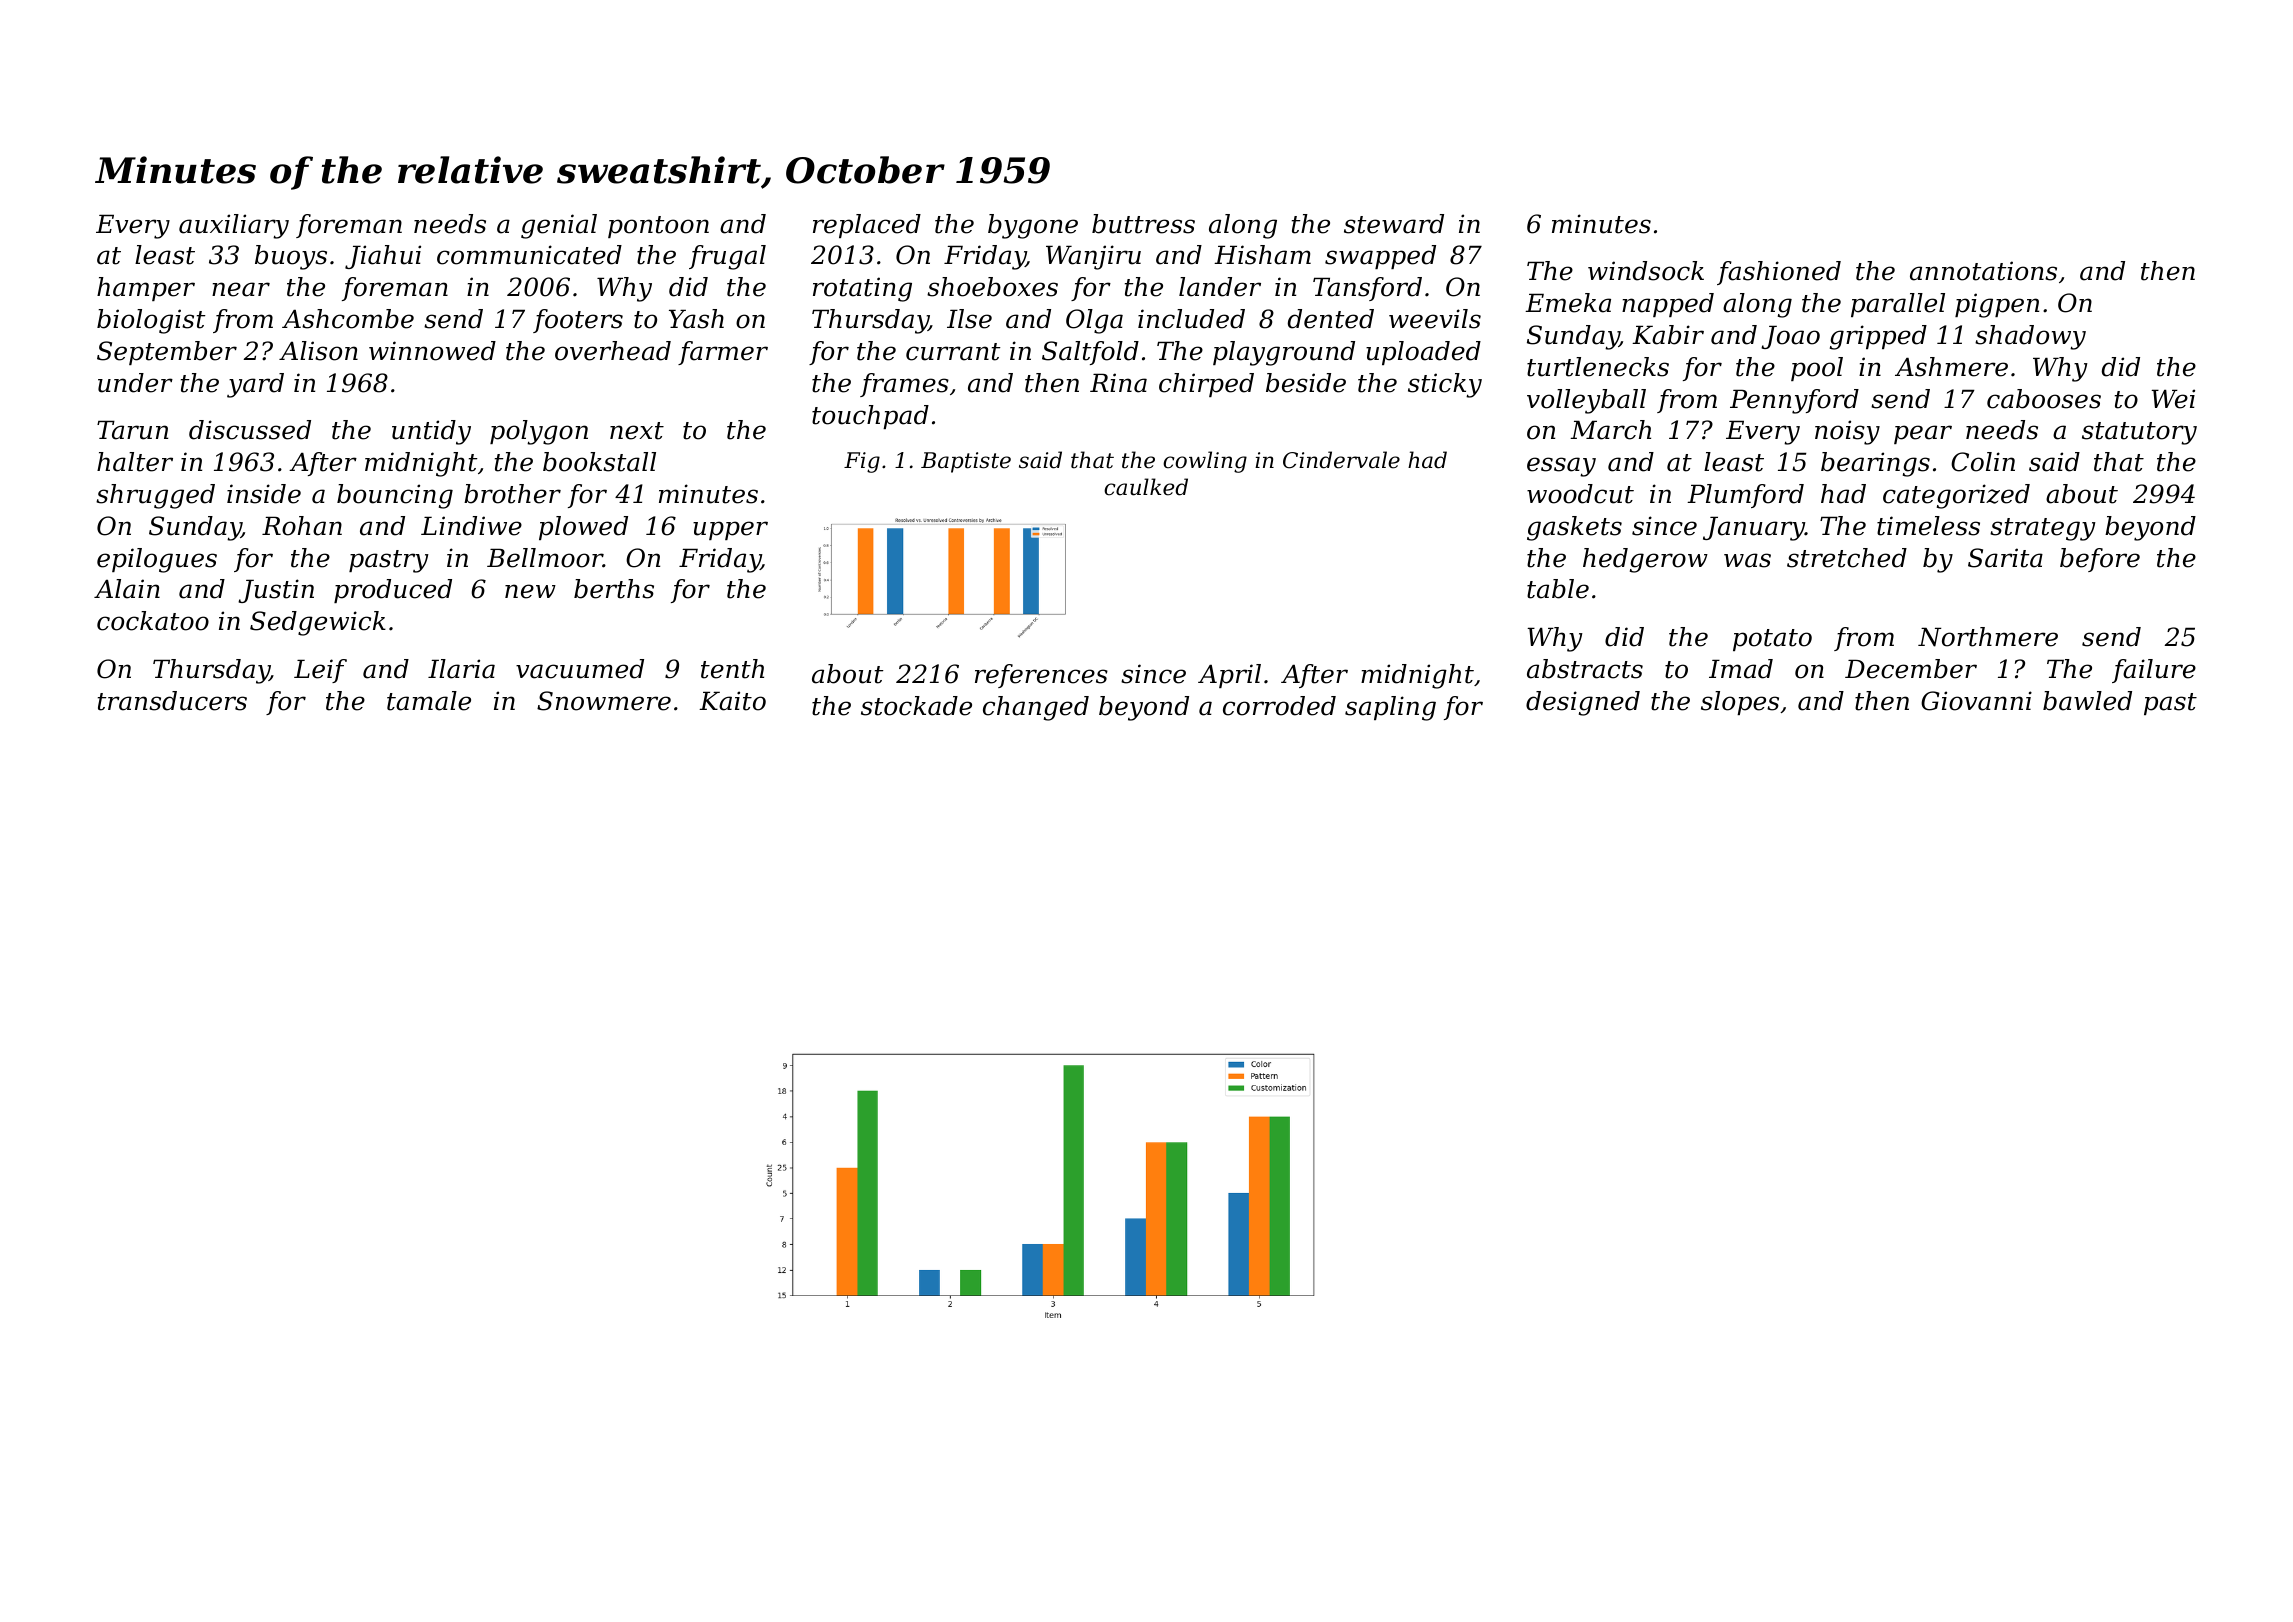 The image size is (2293, 1622). Describe the element at coordinates (250, 430) in the document. I see `discussed` at that location.
